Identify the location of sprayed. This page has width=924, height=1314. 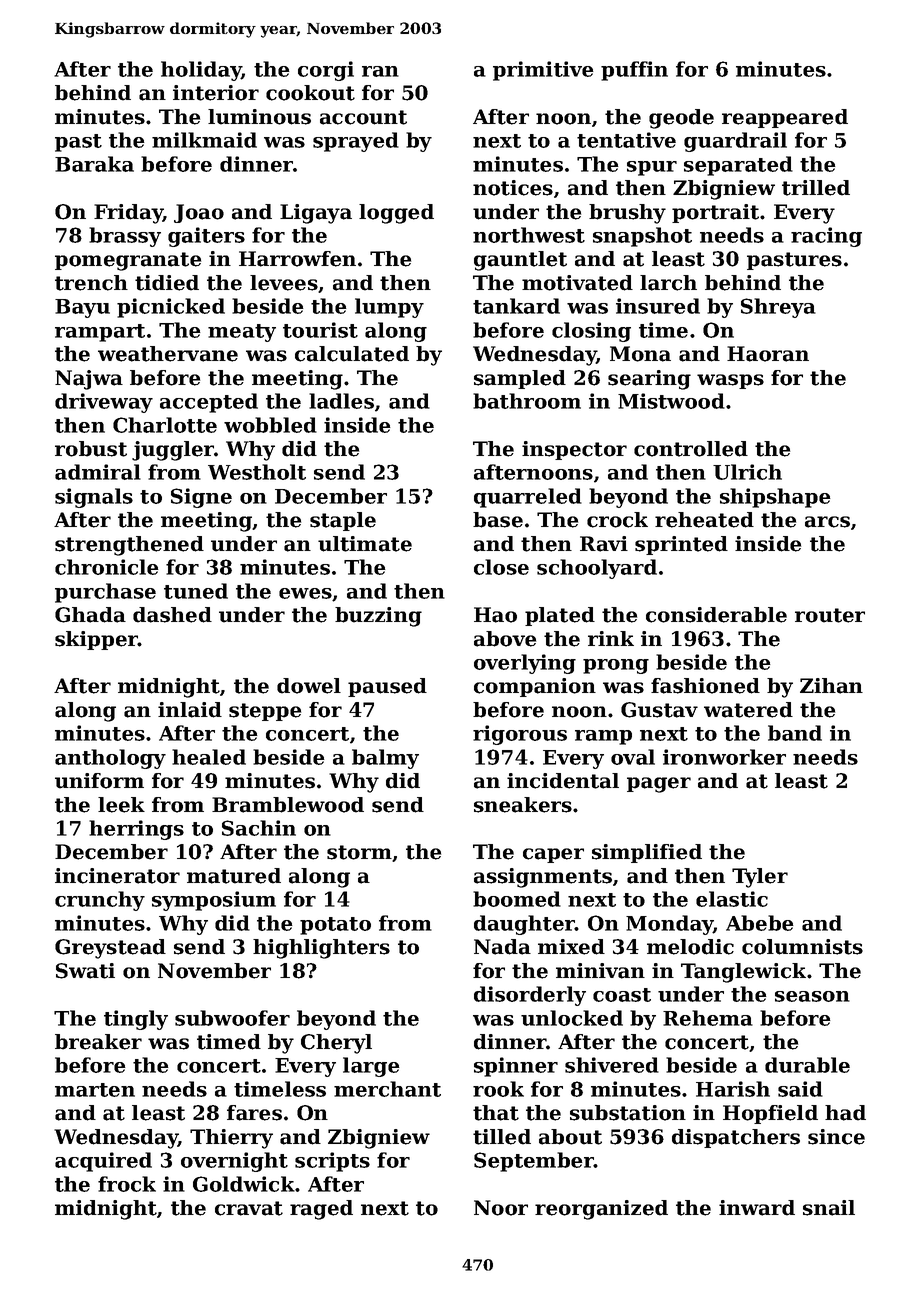
(356, 142).
